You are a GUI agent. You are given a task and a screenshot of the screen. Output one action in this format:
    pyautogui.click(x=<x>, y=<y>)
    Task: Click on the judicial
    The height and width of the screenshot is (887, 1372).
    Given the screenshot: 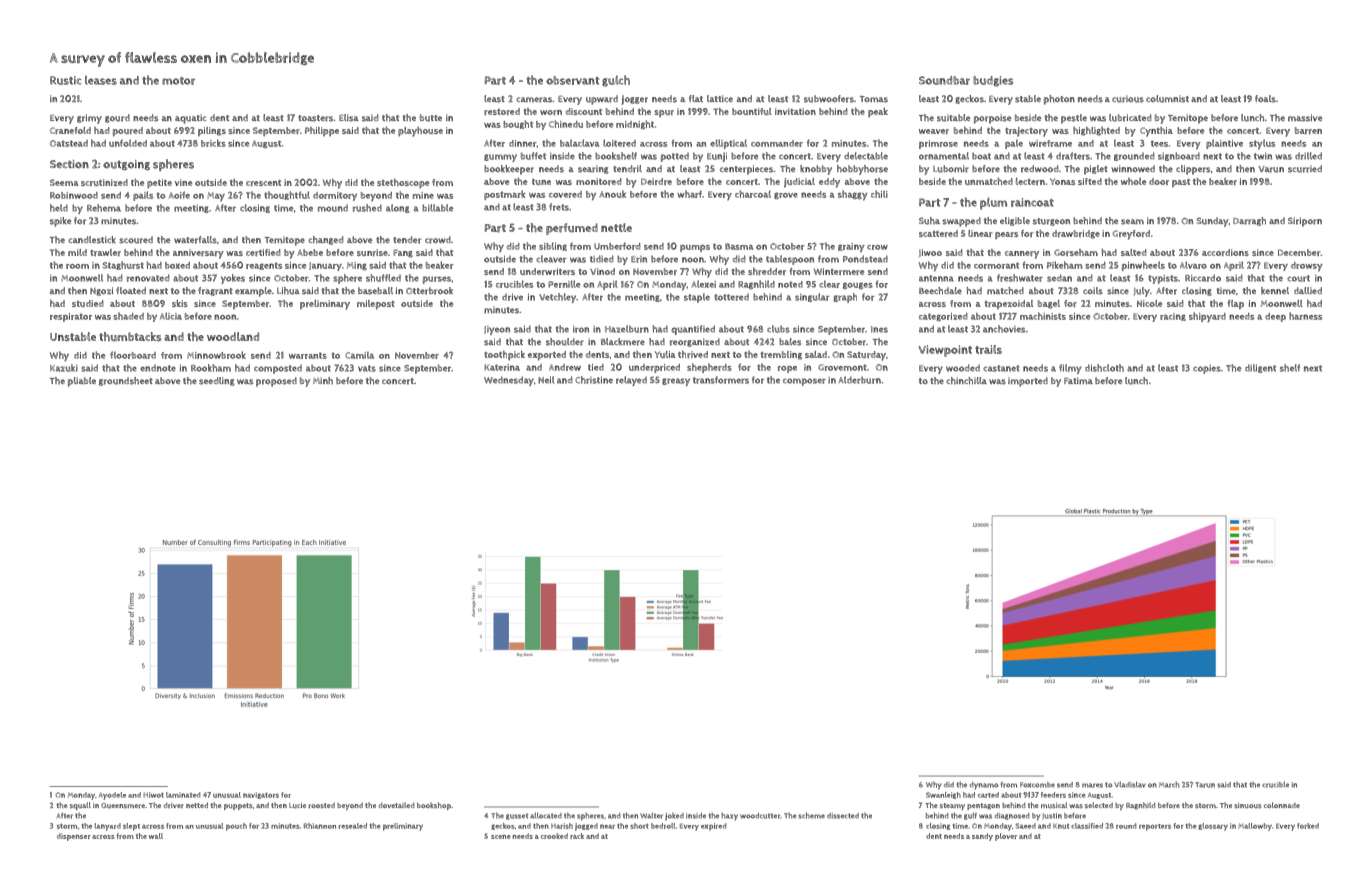 What is the action you would take?
    pyautogui.click(x=799, y=183)
